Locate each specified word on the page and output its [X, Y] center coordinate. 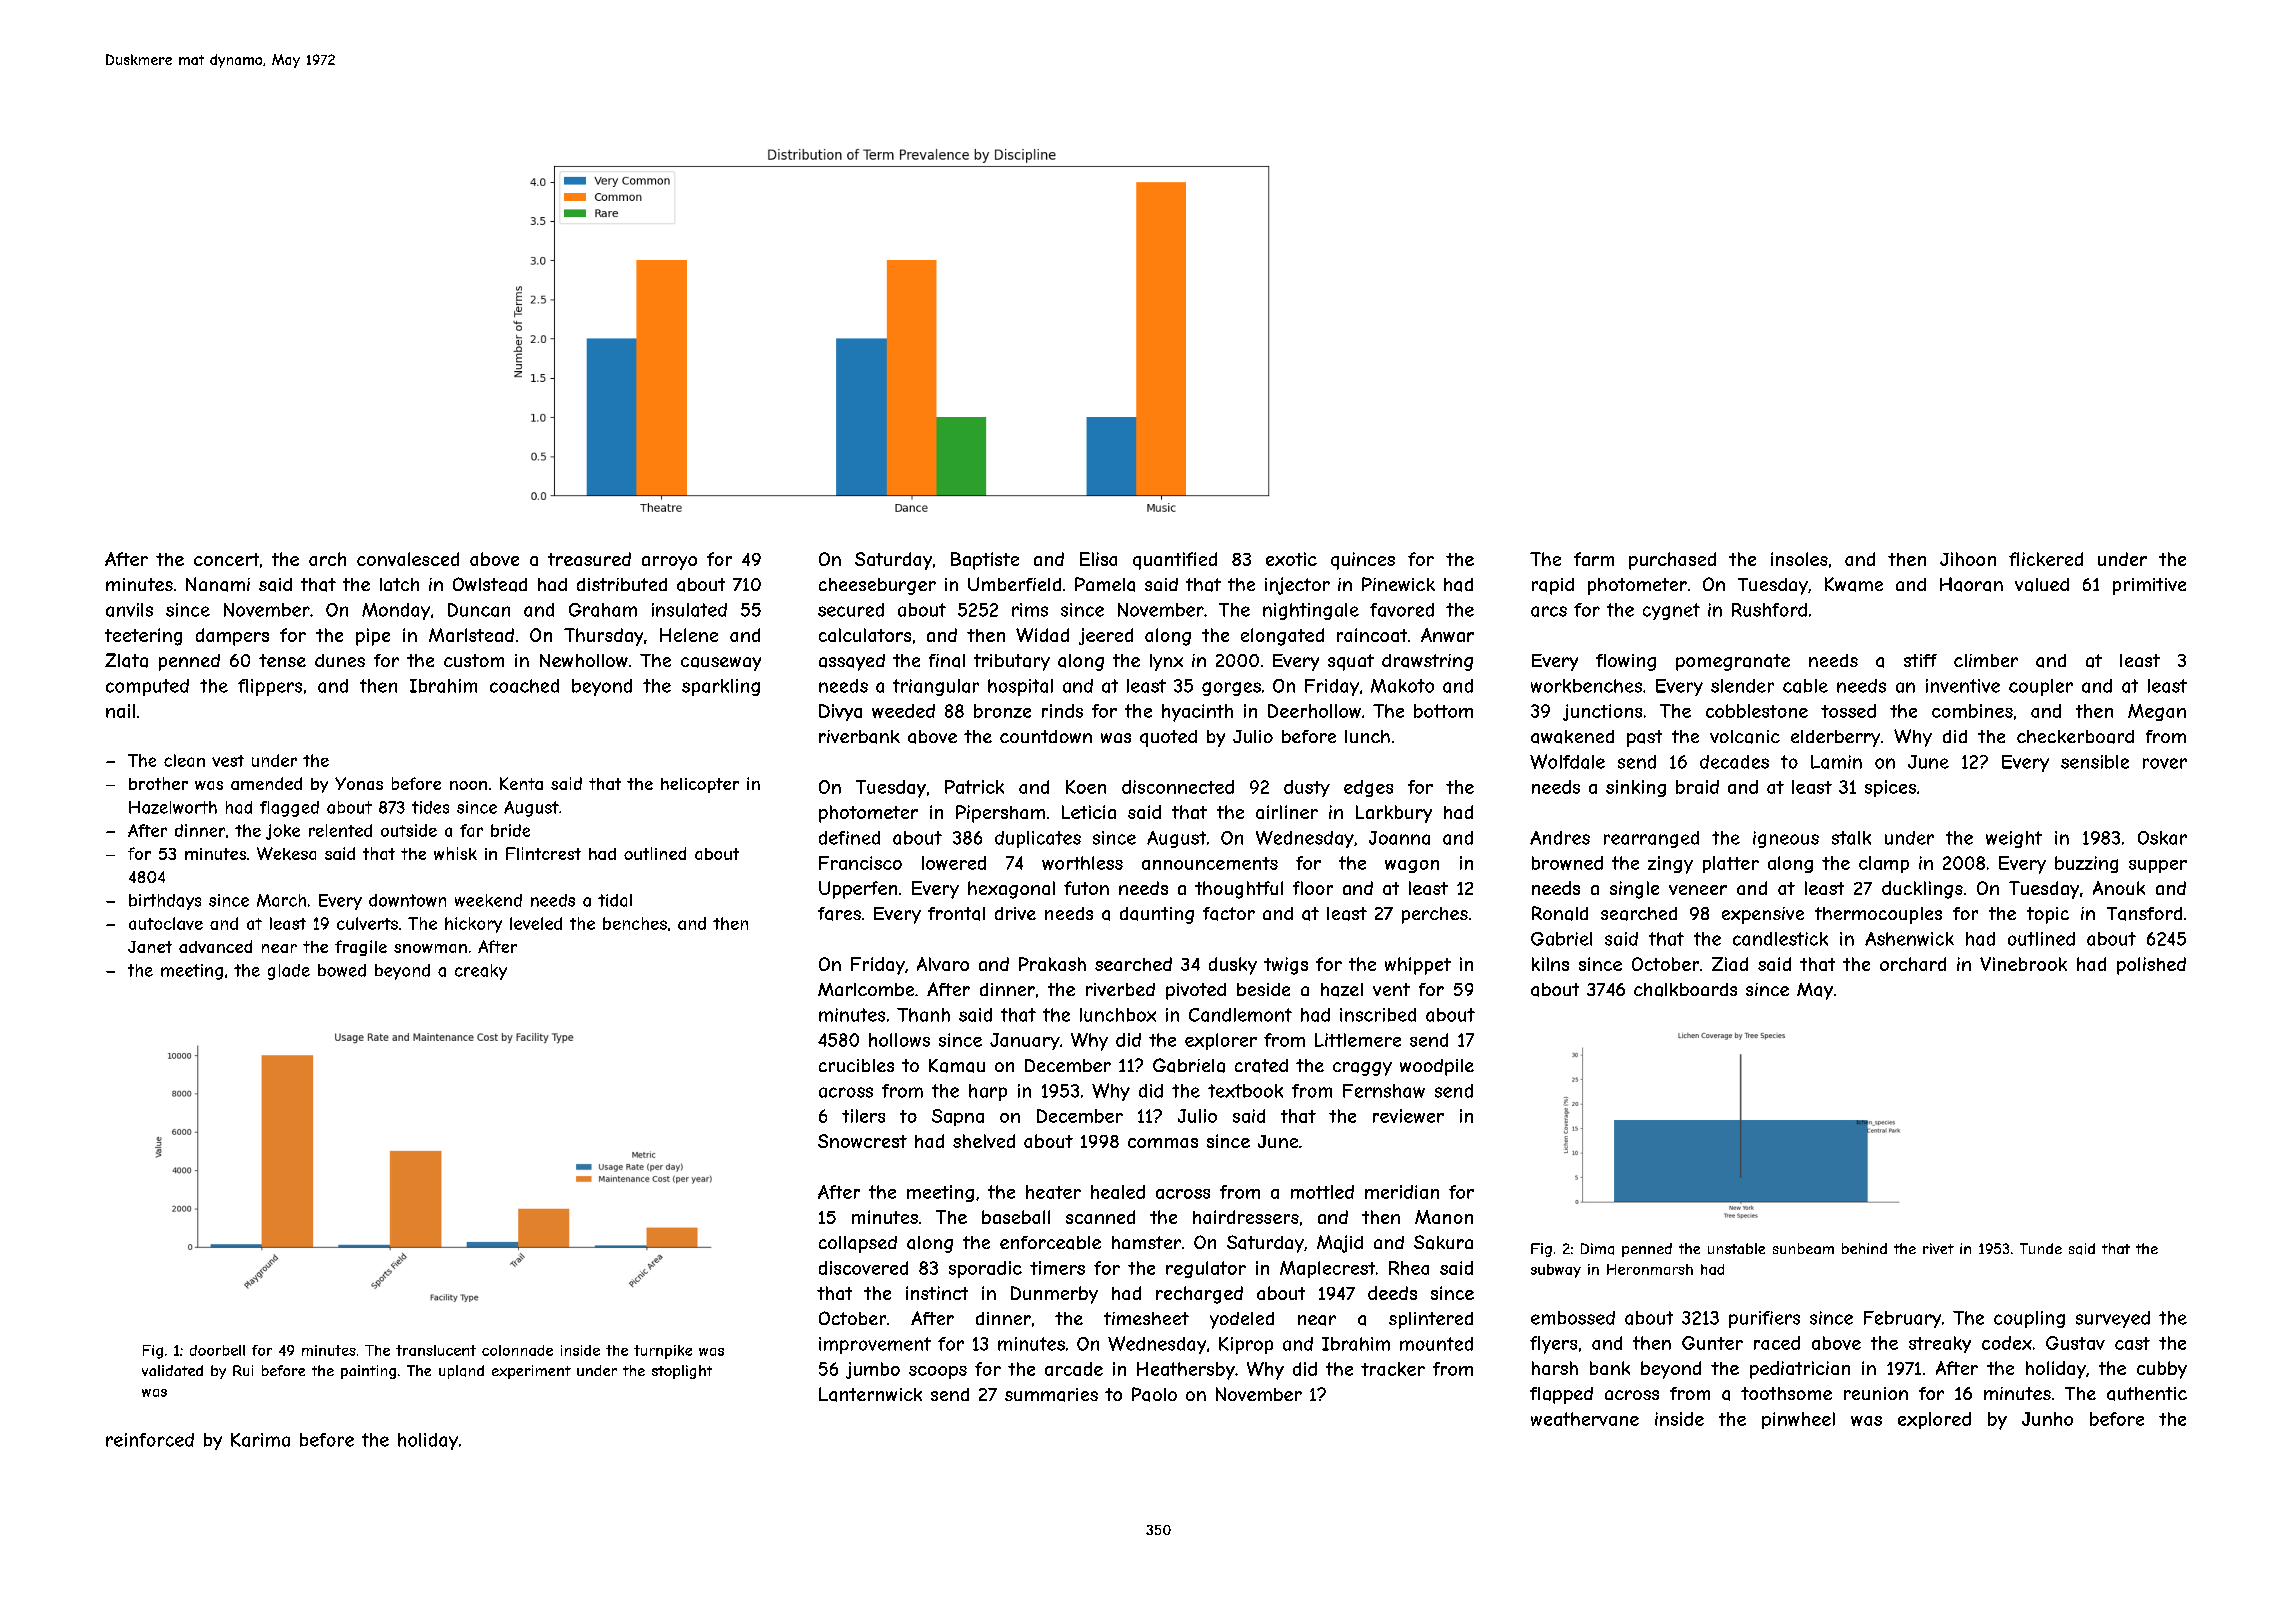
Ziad [1730, 964]
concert [226, 559]
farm [1594, 559]
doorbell [217, 1350]
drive [1015, 913]
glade [289, 972]
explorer [1221, 1041]
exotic [1291, 559]
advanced [215, 946]
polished [2151, 966]
